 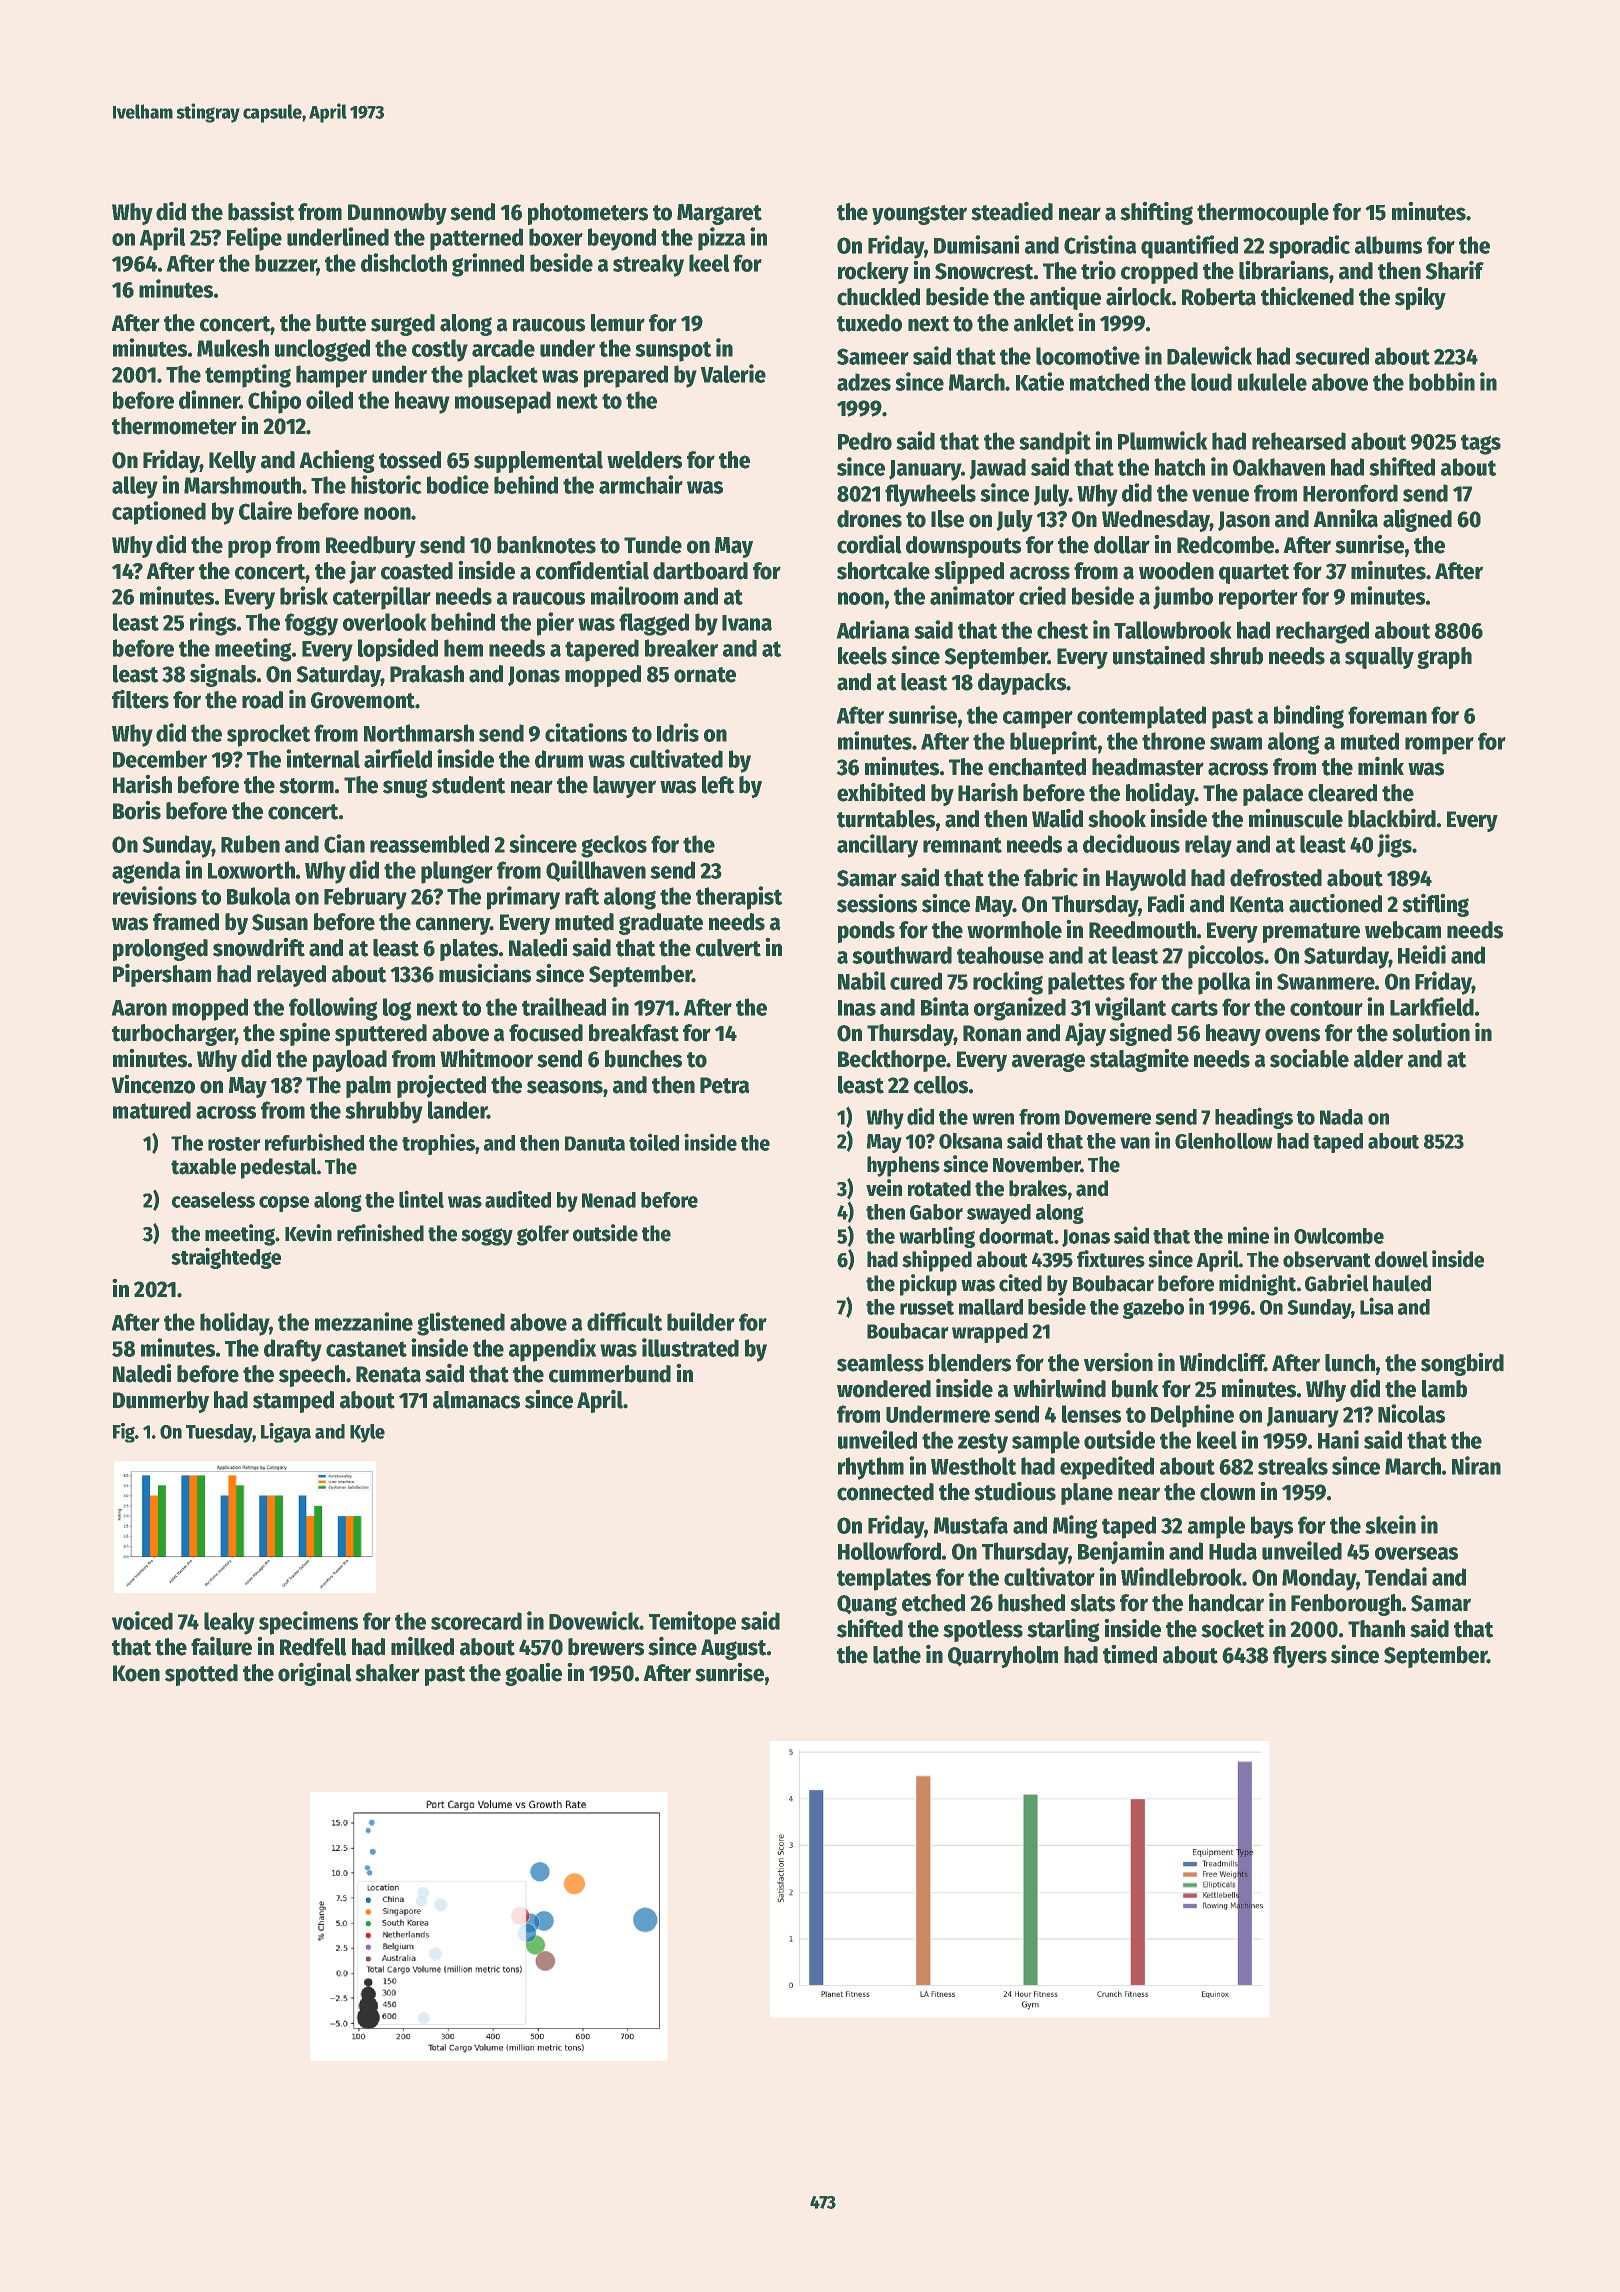 I want to click on rockery, so click(x=873, y=273).
